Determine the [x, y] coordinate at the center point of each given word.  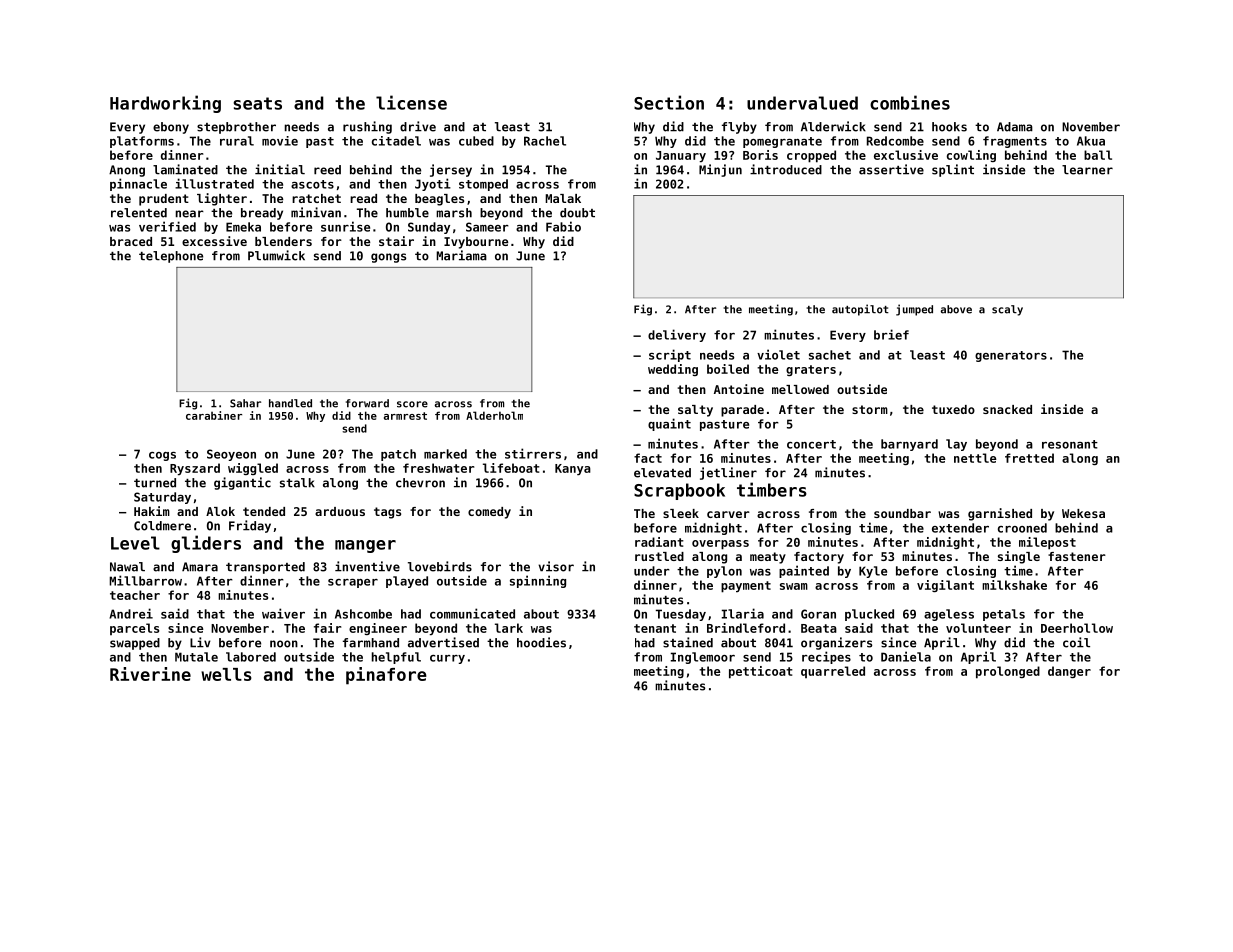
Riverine [150, 674]
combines [910, 102]
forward [367, 403]
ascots [312, 184]
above [956, 309]
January [681, 157]
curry [447, 659]
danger [1069, 672]
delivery [677, 335]
